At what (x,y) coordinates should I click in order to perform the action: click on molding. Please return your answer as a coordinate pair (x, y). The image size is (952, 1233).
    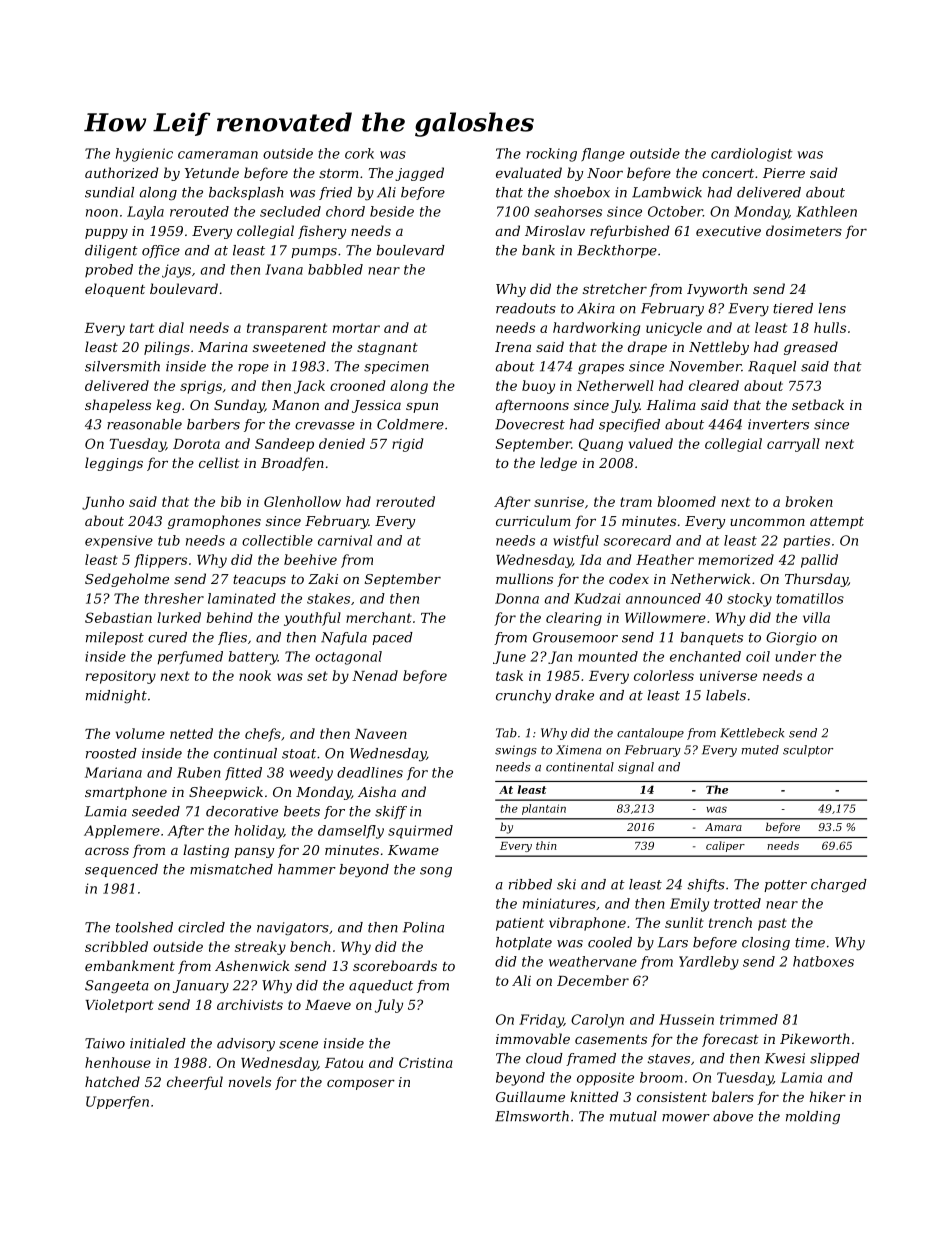
    Looking at the image, I should click on (813, 1117).
